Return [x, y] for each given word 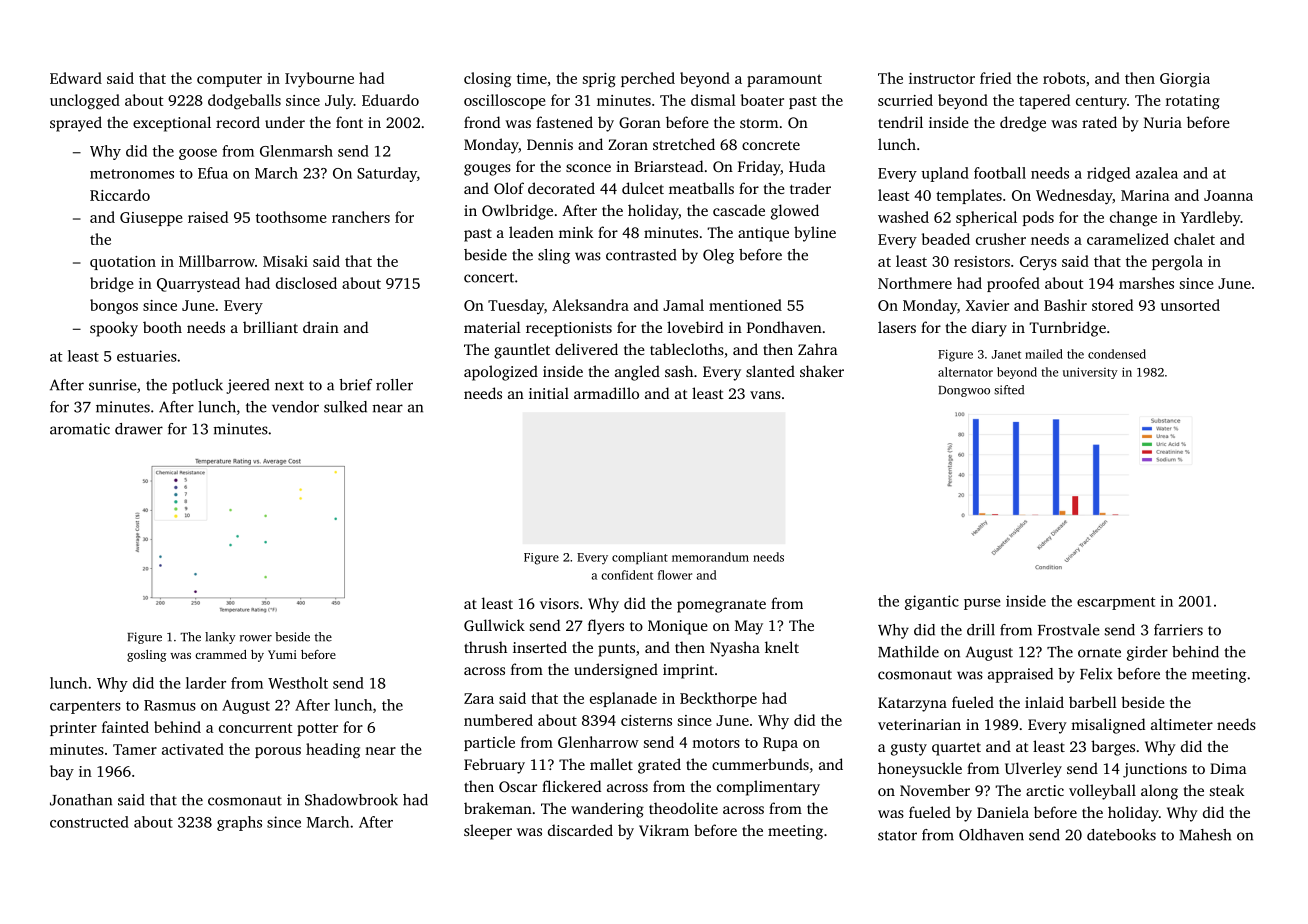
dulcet [643, 188]
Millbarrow [217, 261]
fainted [125, 727]
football [1000, 173]
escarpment [1116, 603]
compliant [640, 558]
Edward [76, 78]
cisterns [646, 720]
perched [648, 79]
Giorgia [1185, 80]
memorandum [710, 557]
